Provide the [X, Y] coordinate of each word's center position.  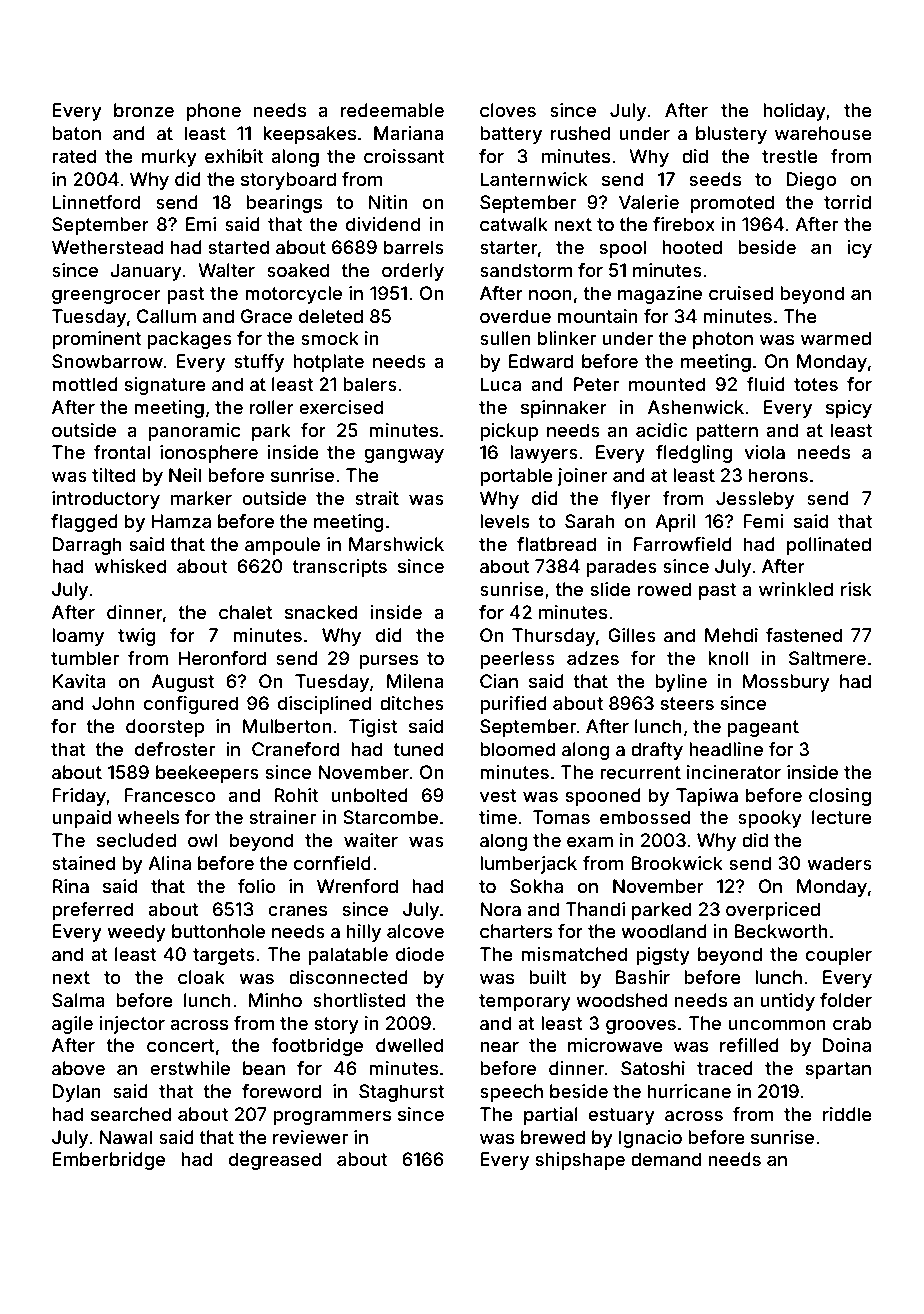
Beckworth [780, 931]
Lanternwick [534, 179]
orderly [413, 272]
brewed [553, 1137]
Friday [79, 797]
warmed [836, 338]
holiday [794, 112]
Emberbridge [108, 1161]
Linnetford [96, 202]
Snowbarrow [107, 361]
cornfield [332, 863]
